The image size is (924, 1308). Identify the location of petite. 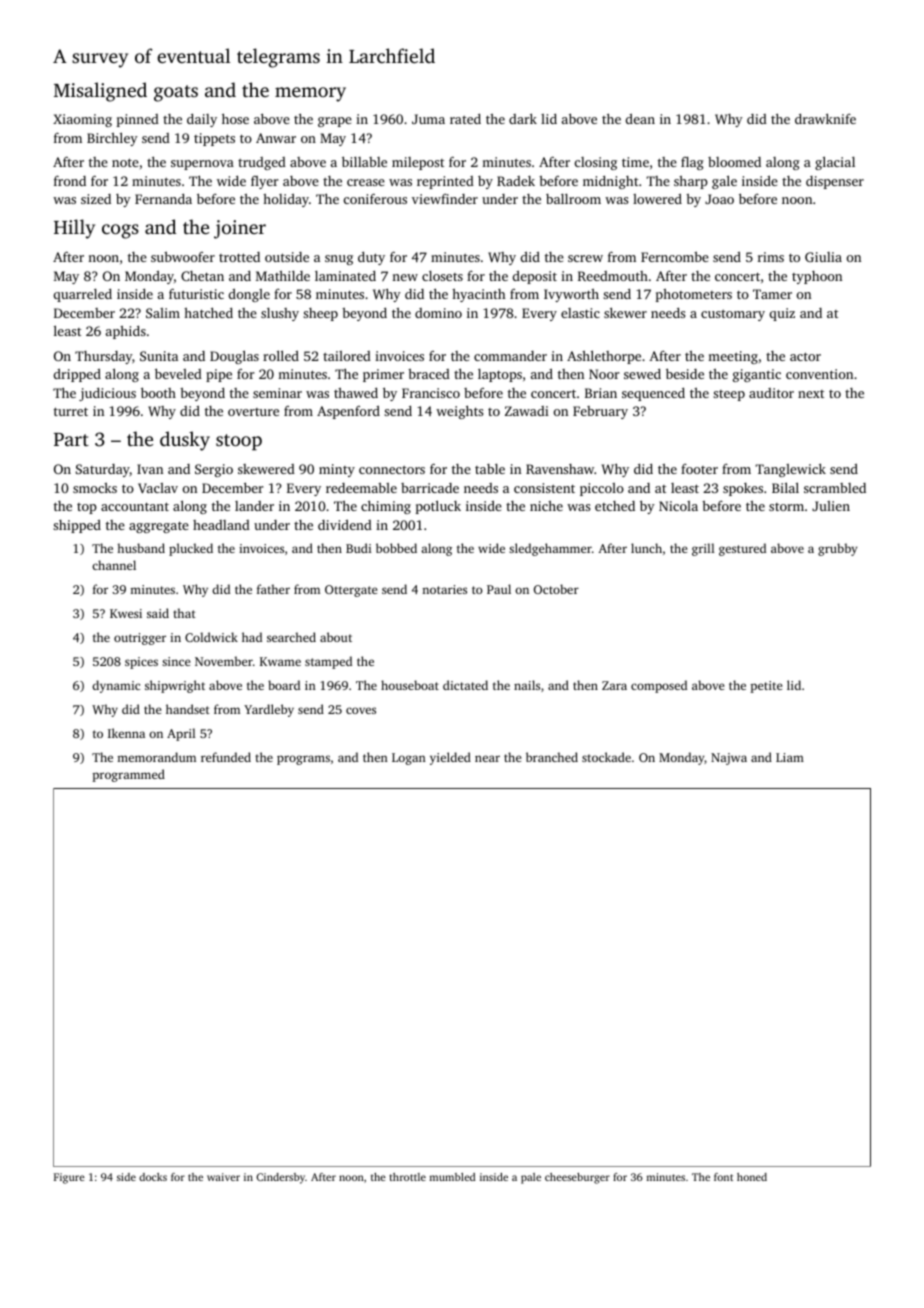
(766, 687).
